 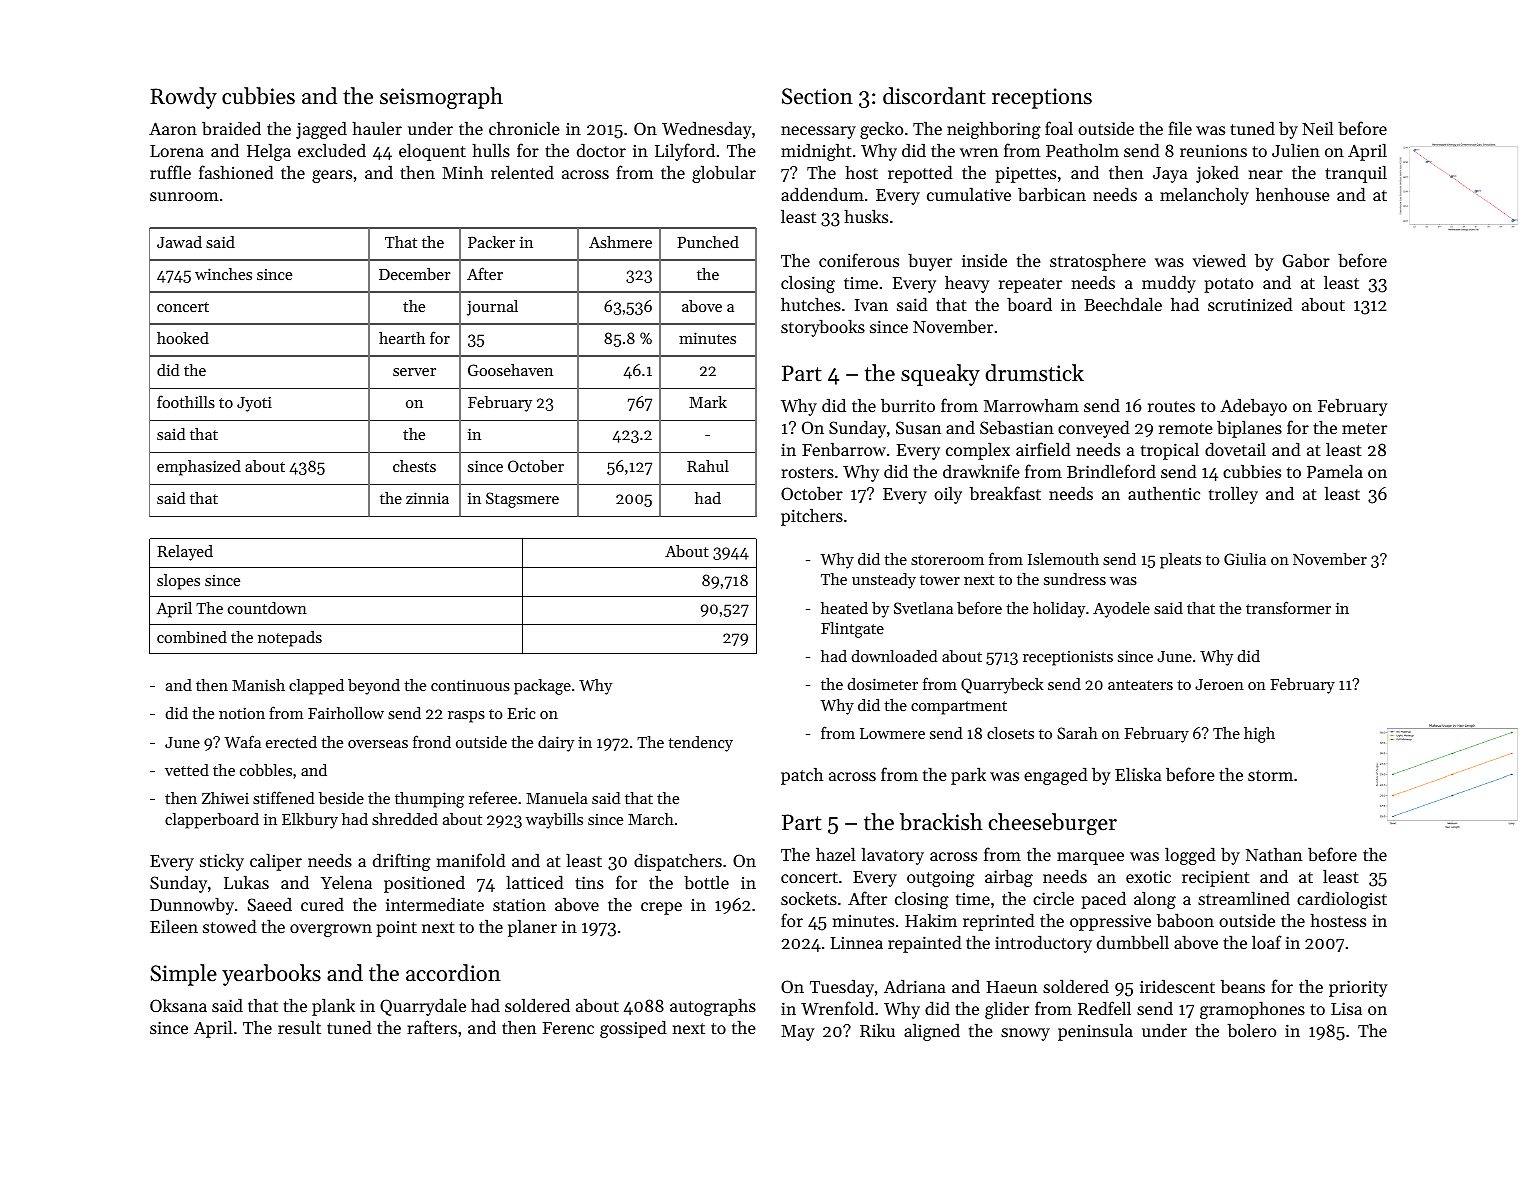 What do you see at coordinates (894, 656) in the document?
I see `downloaded` at bounding box center [894, 656].
